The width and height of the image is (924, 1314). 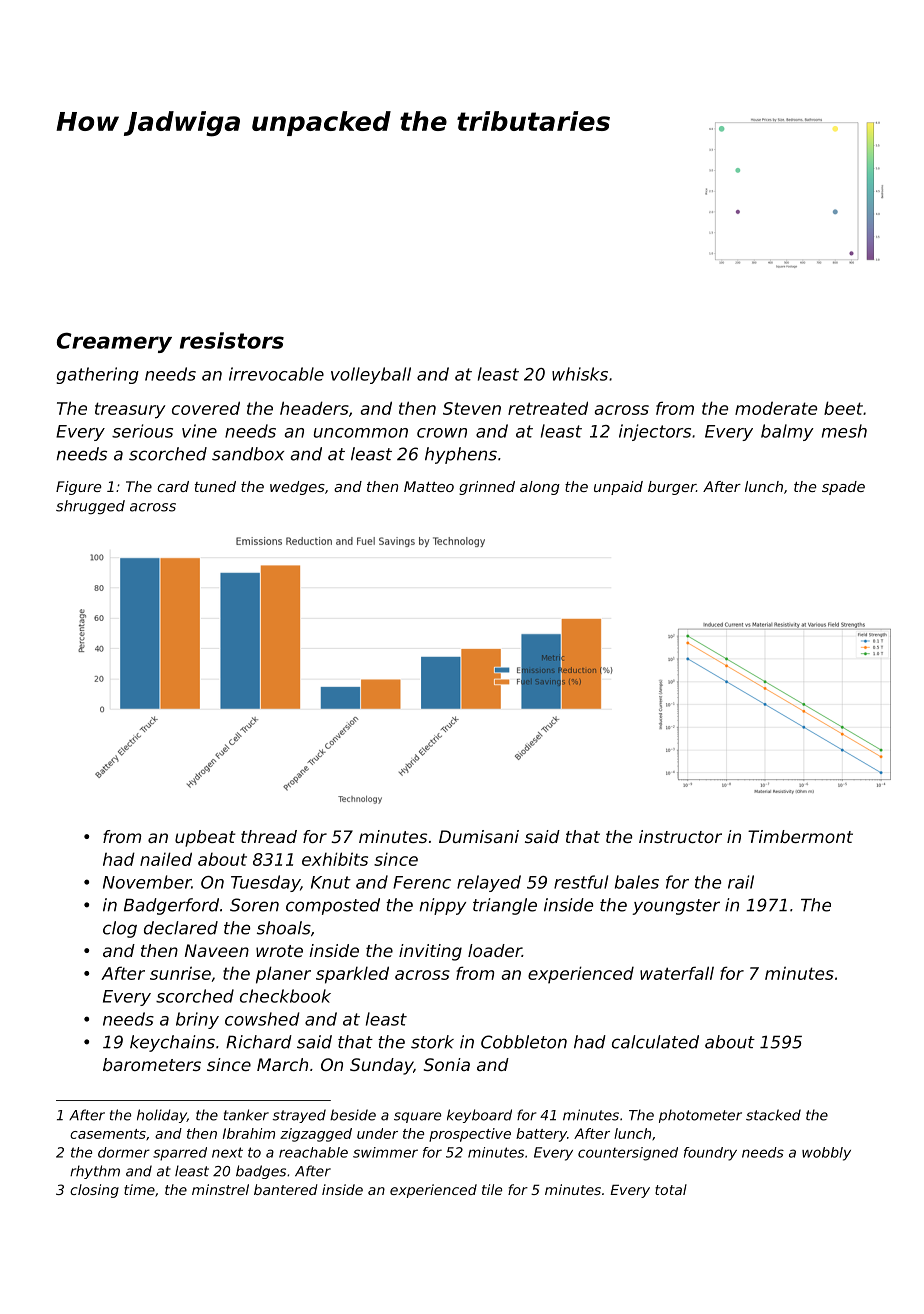 What do you see at coordinates (269, 836) in the image?
I see `thread` at bounding box center [269, 836].
